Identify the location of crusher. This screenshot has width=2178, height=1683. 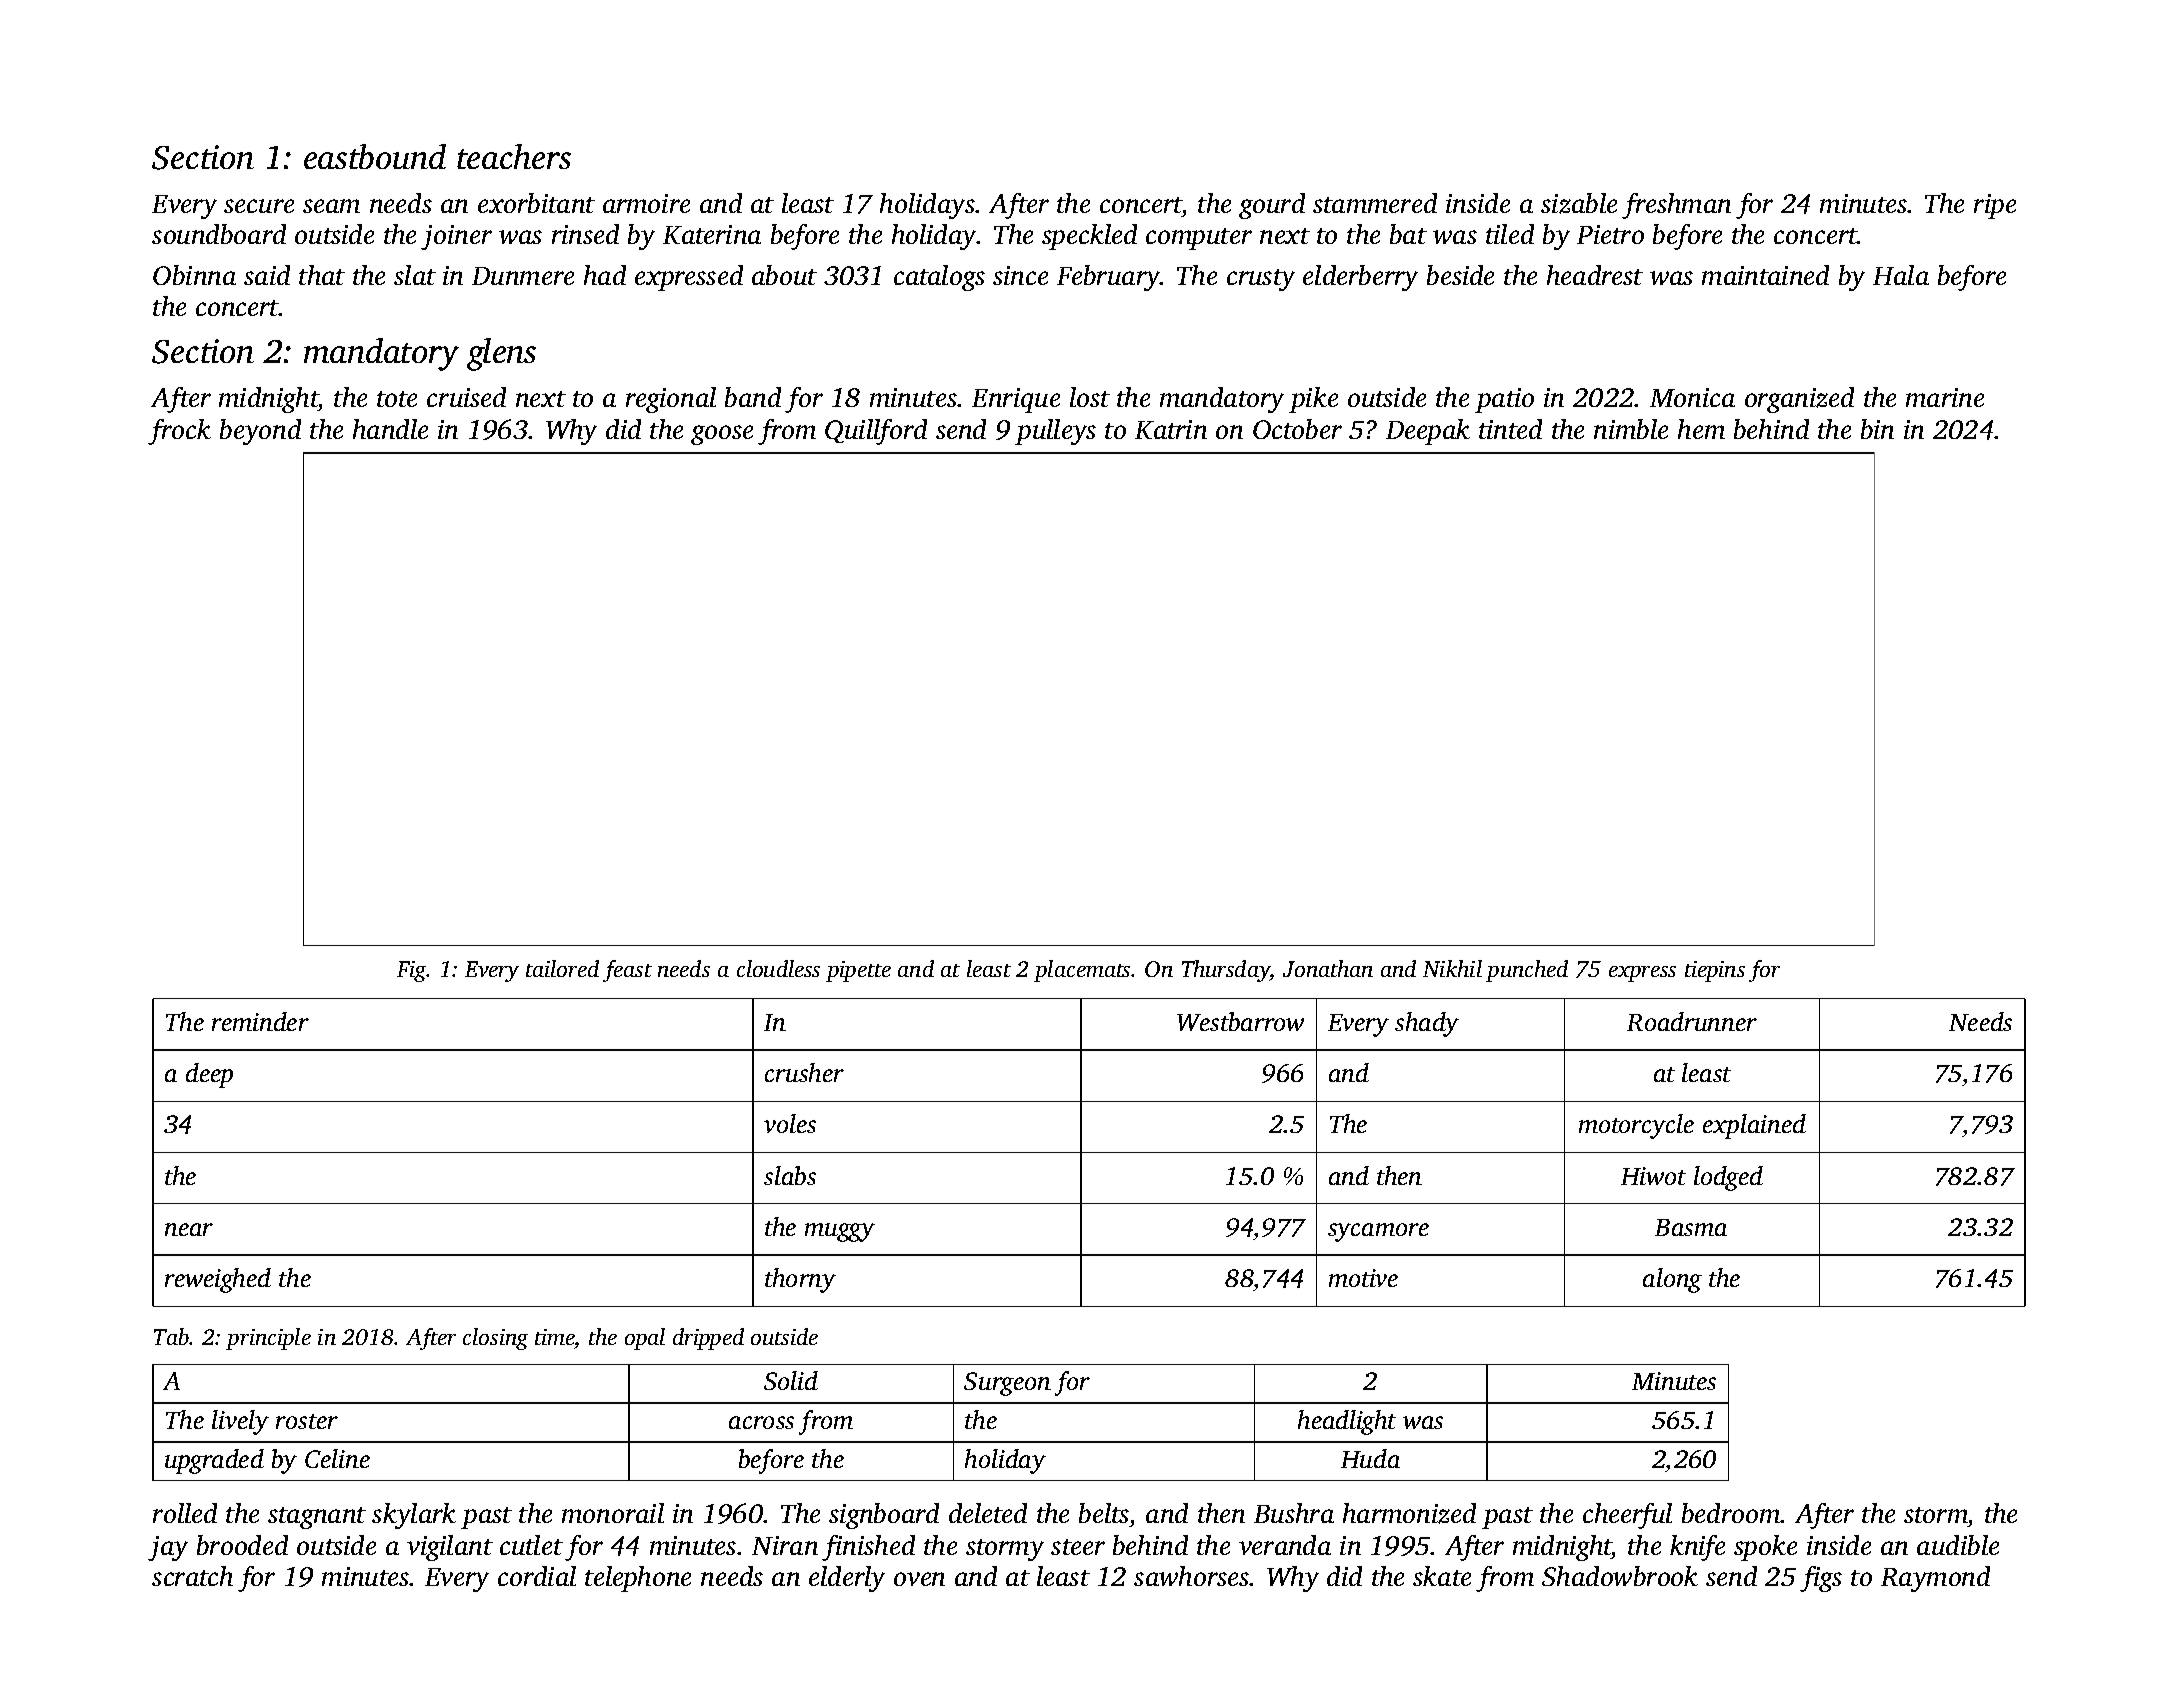
(804, 1072).
